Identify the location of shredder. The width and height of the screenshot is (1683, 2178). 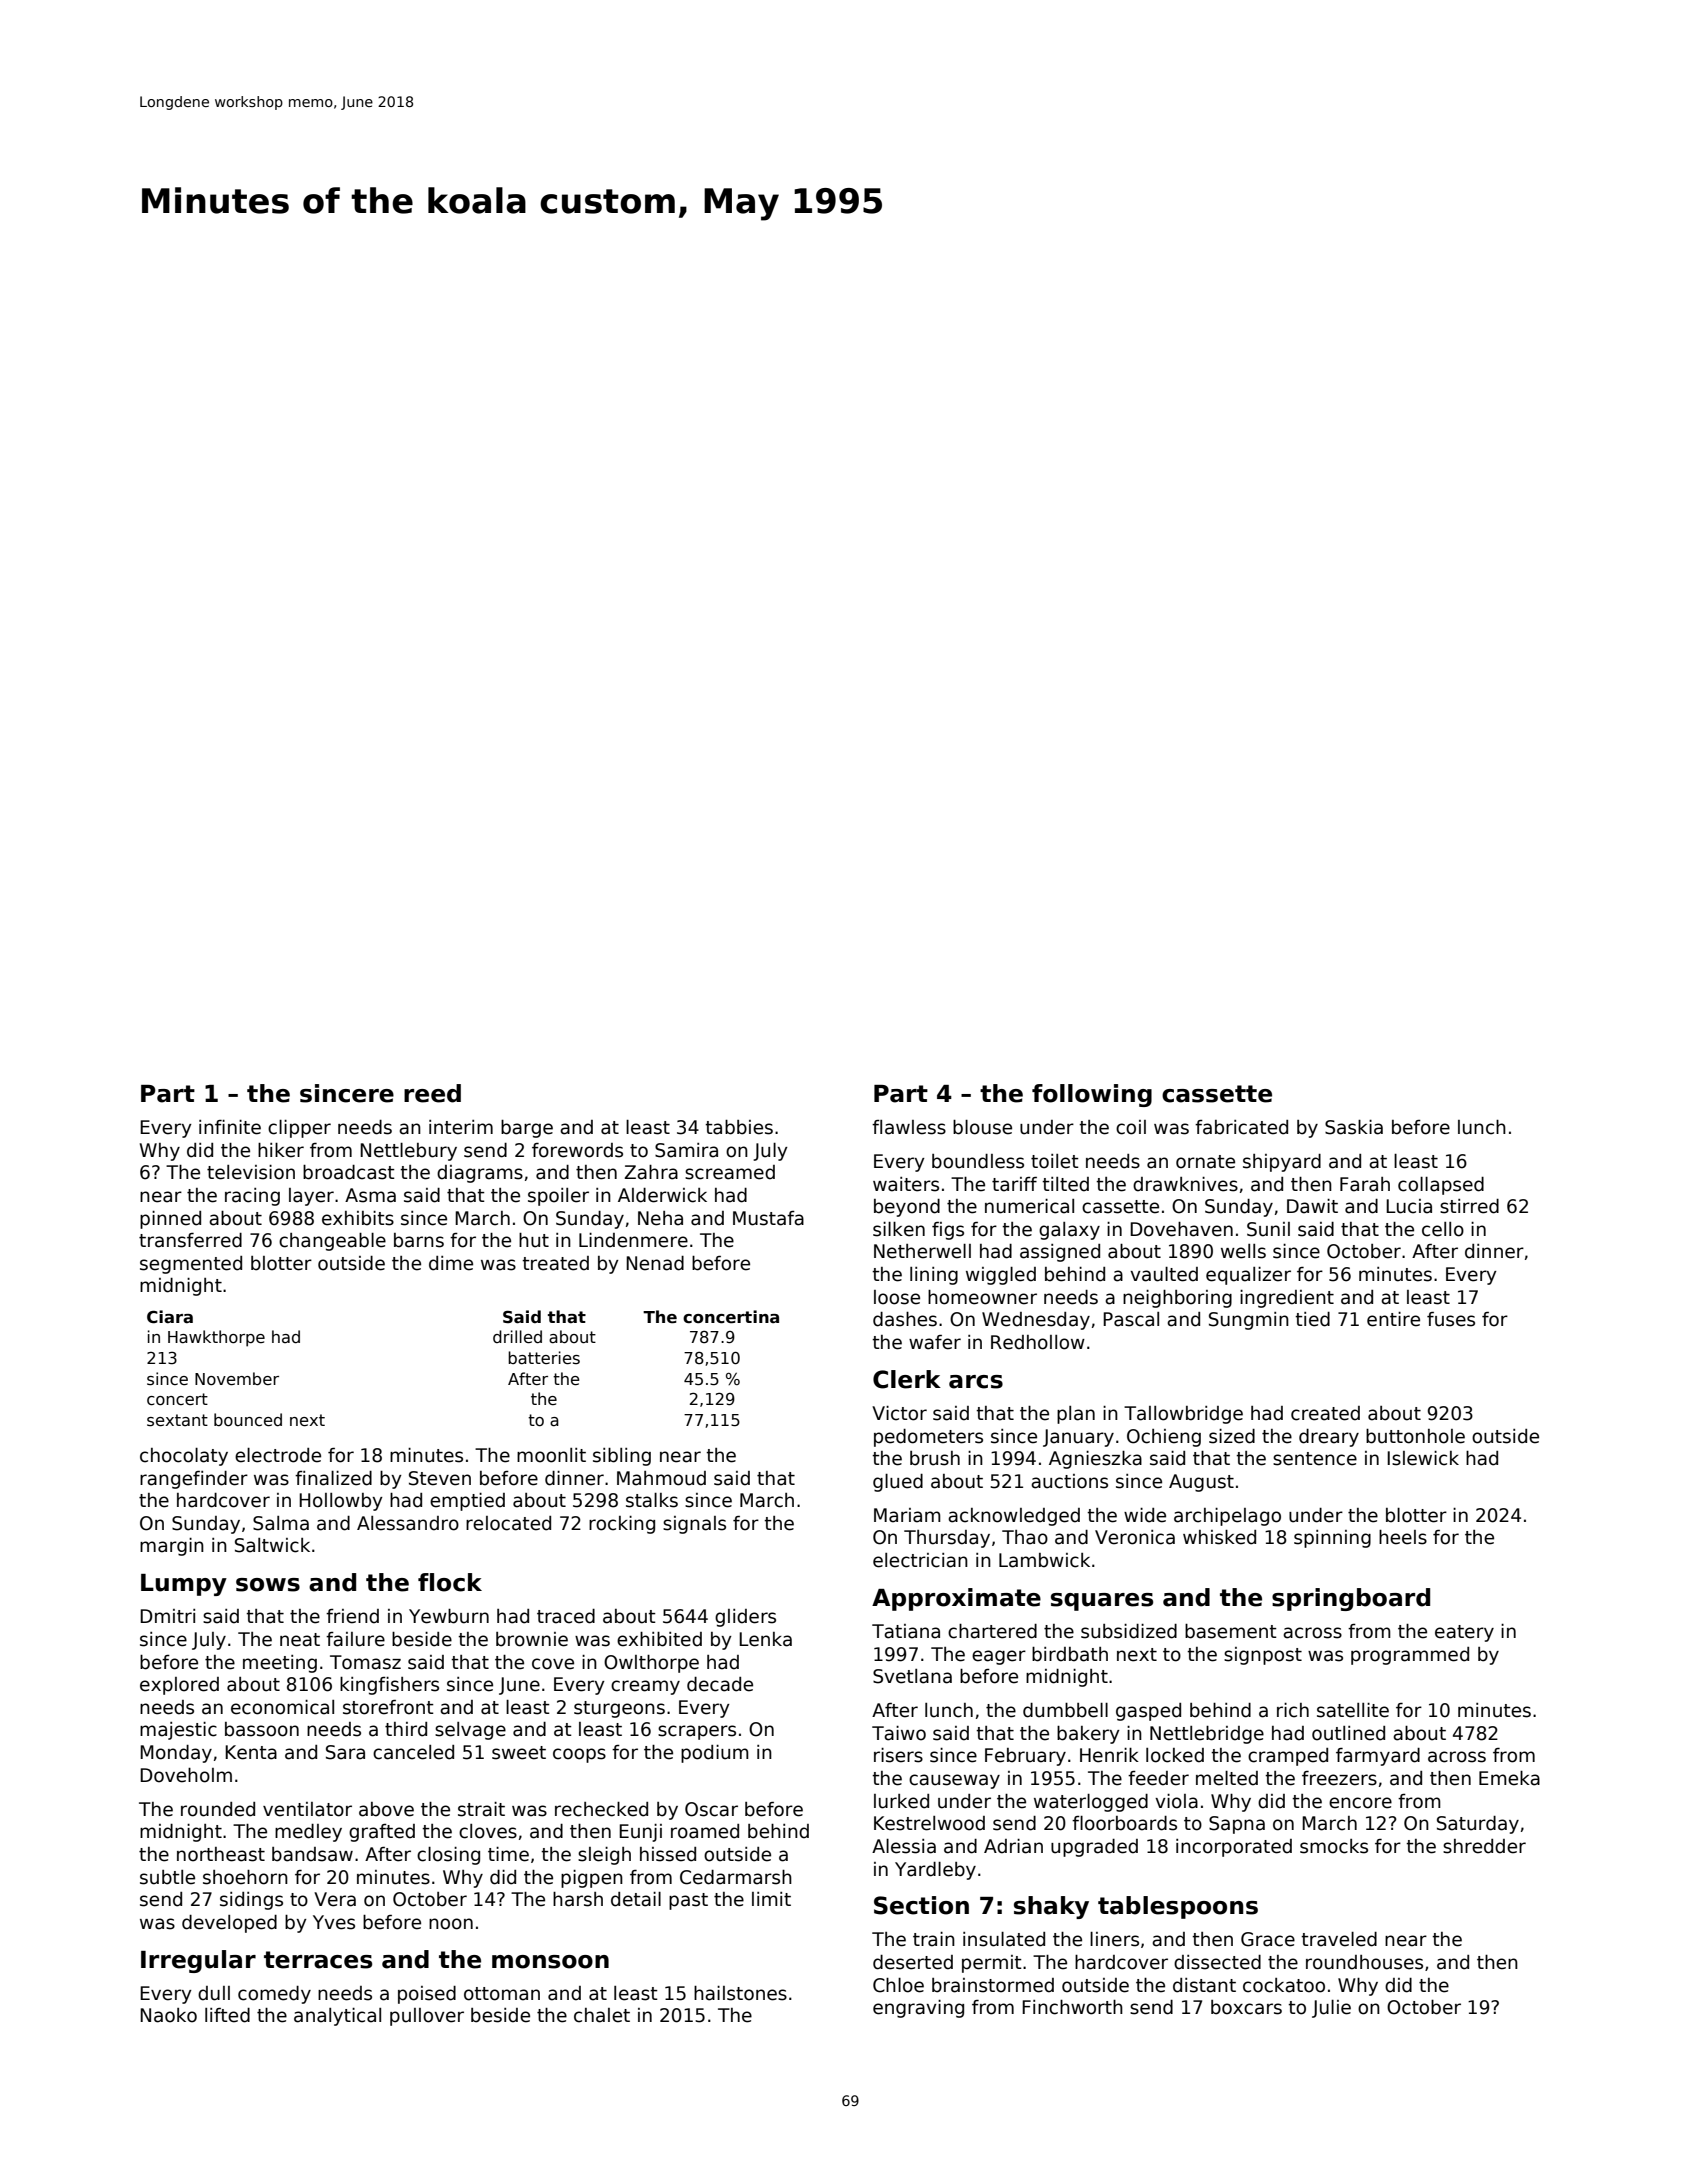
(1484, 1846).
